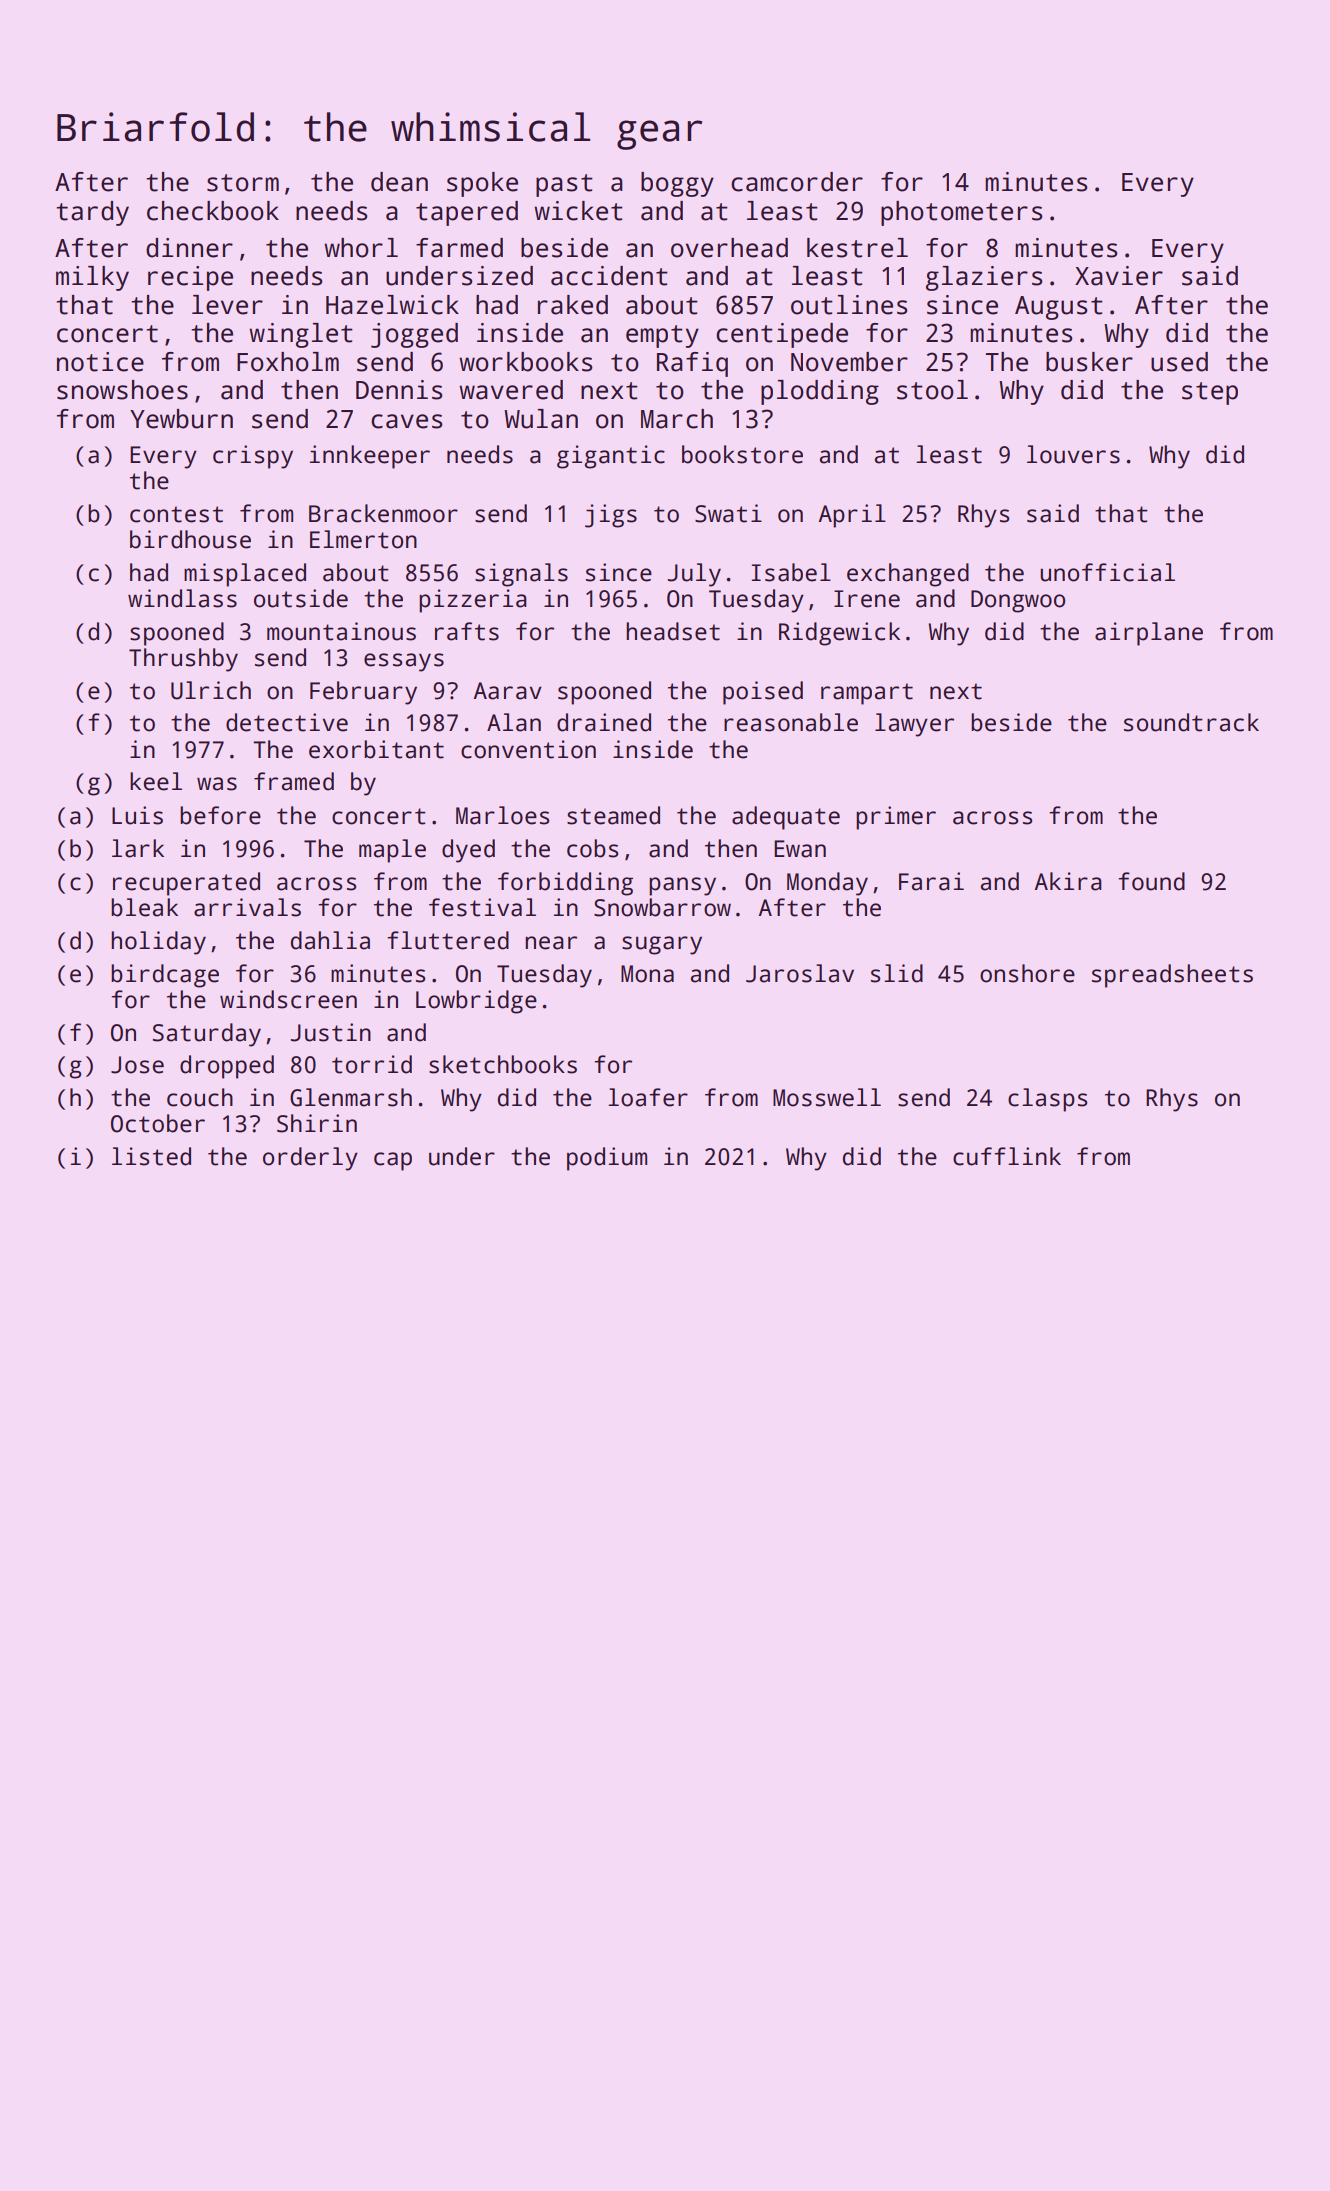  I want to click on Ulrich, so click(211, 690).
